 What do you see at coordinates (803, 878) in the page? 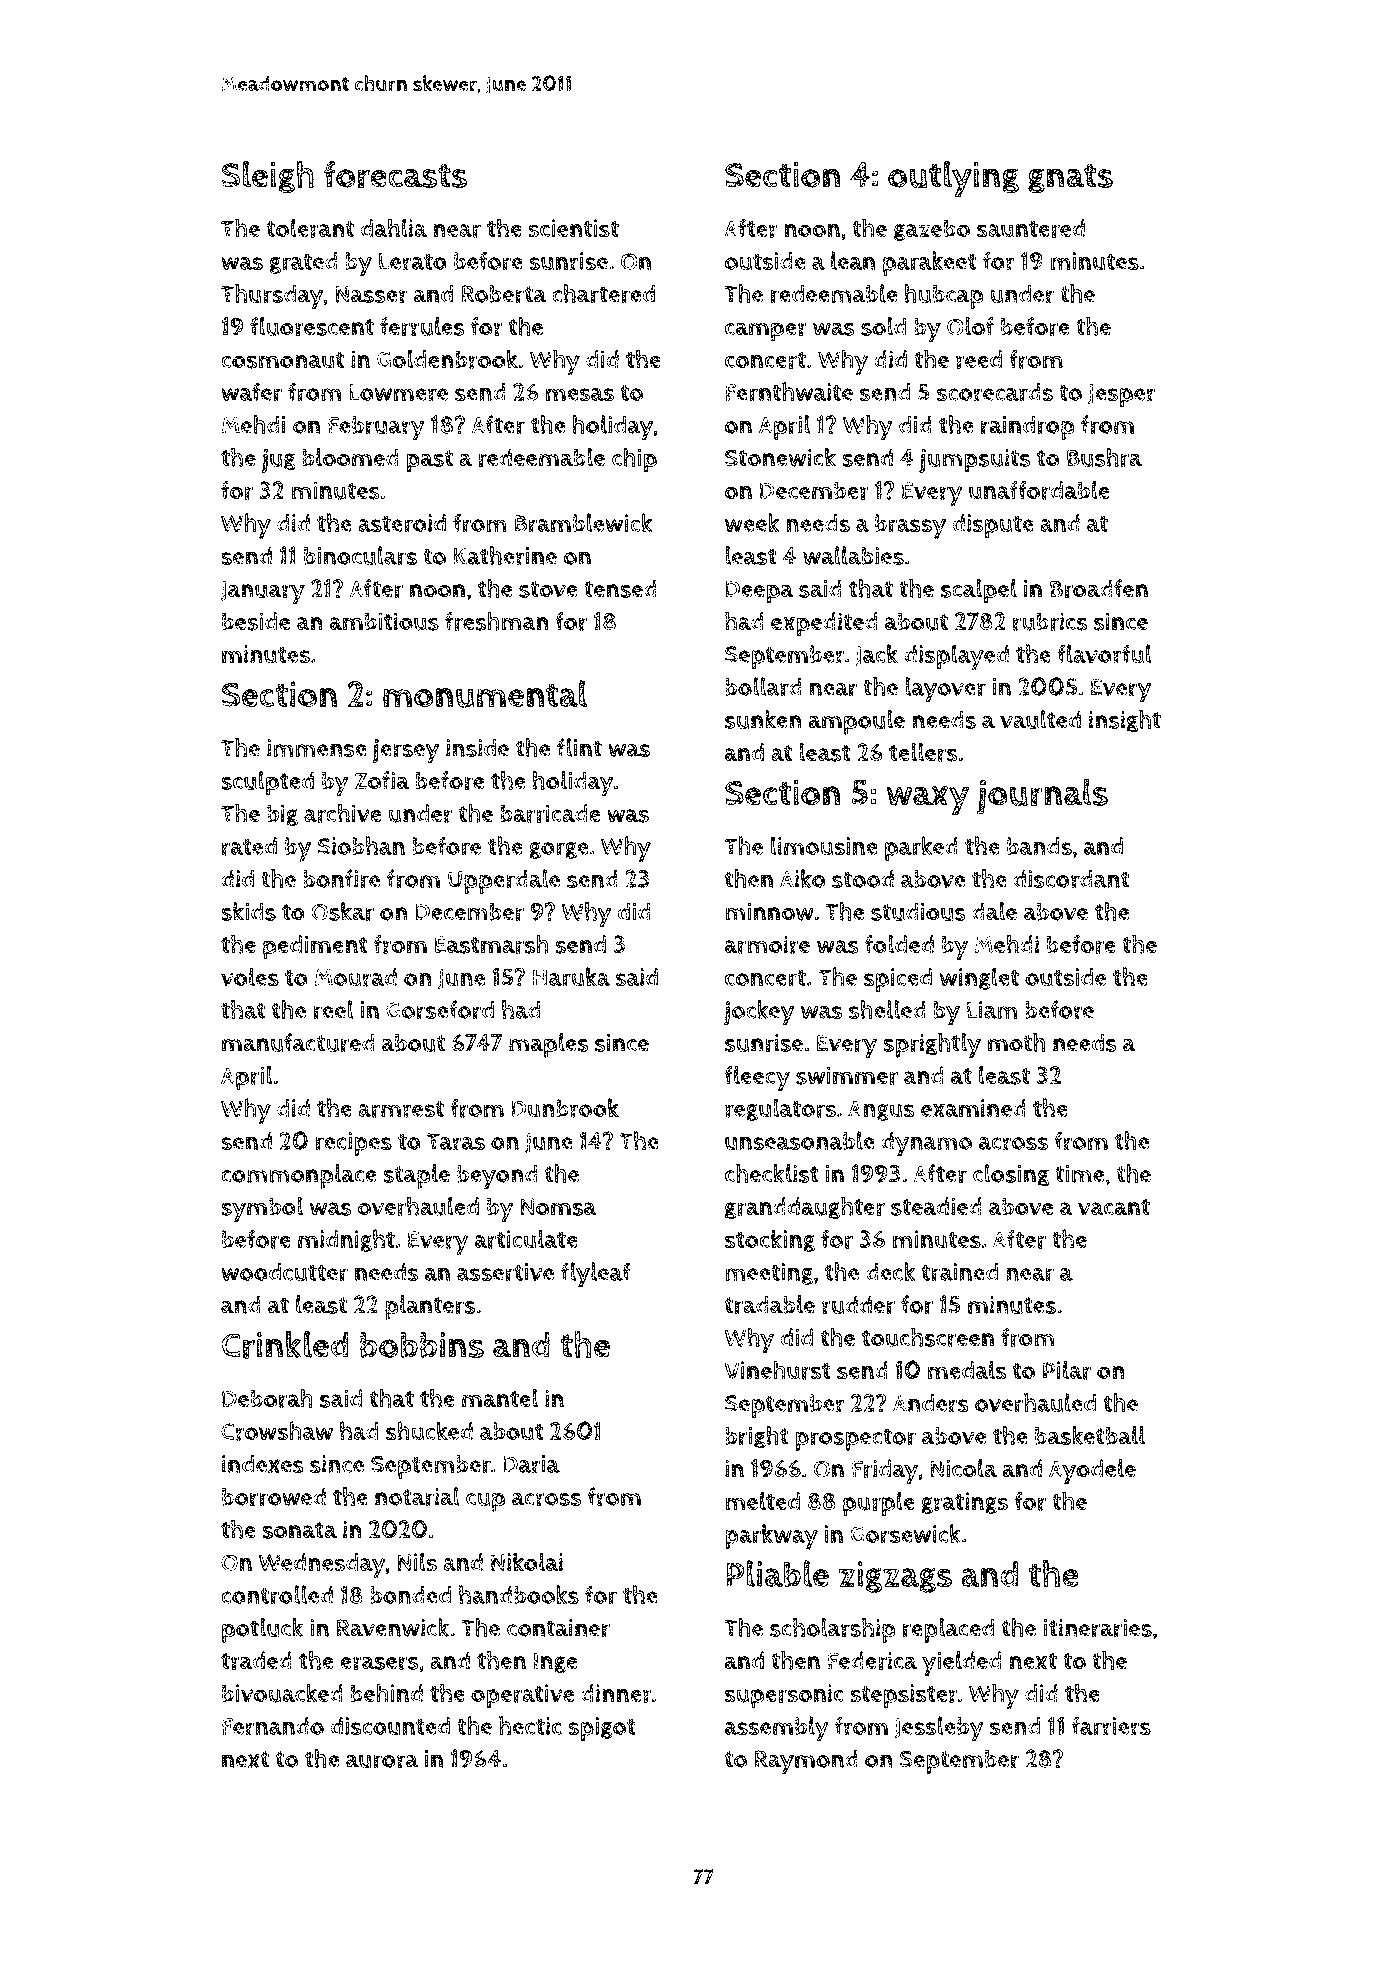
I see `Aiko` at bounding box center [803, 878].
